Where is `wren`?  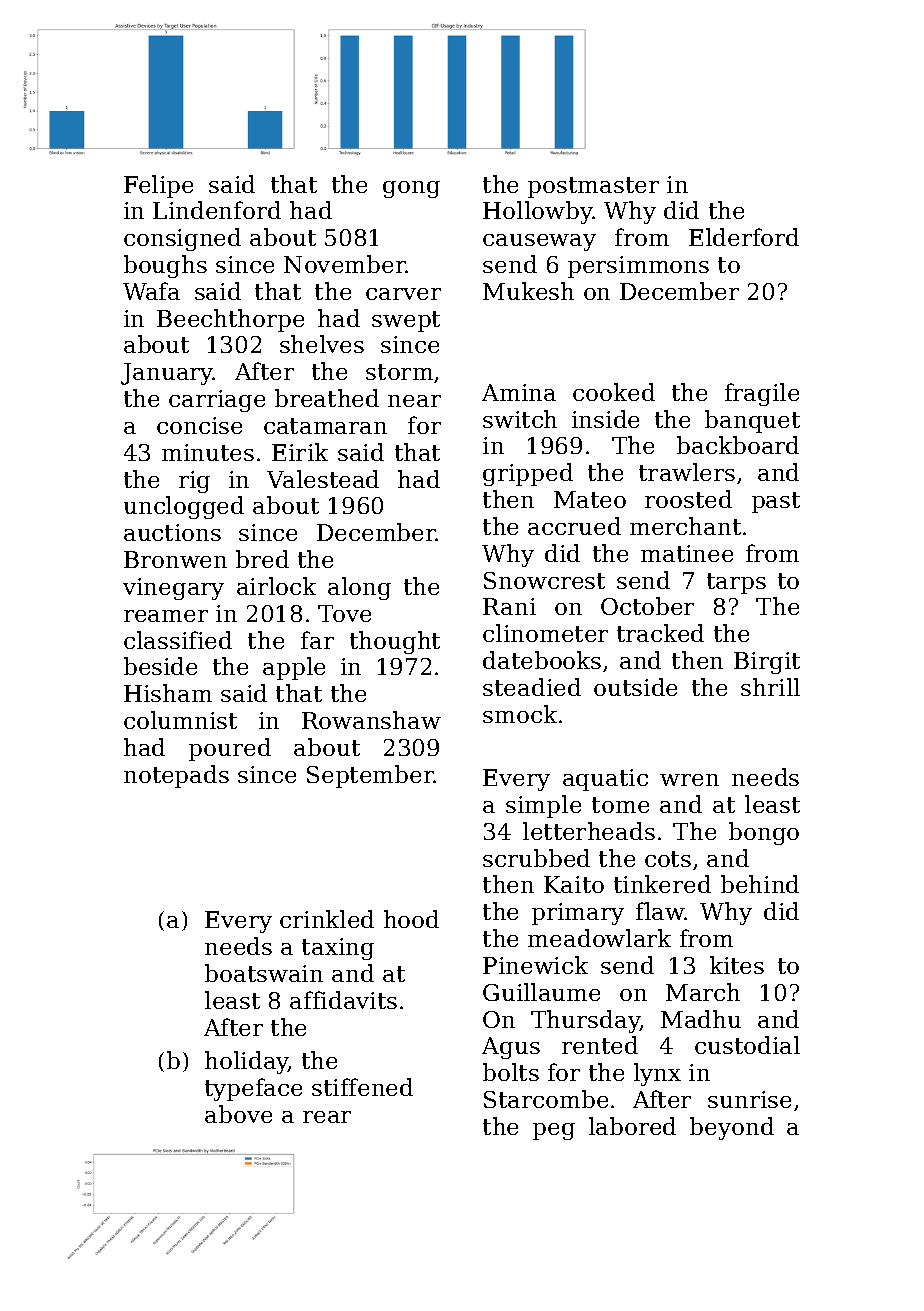
wren is located at coordinates (689, 780).
